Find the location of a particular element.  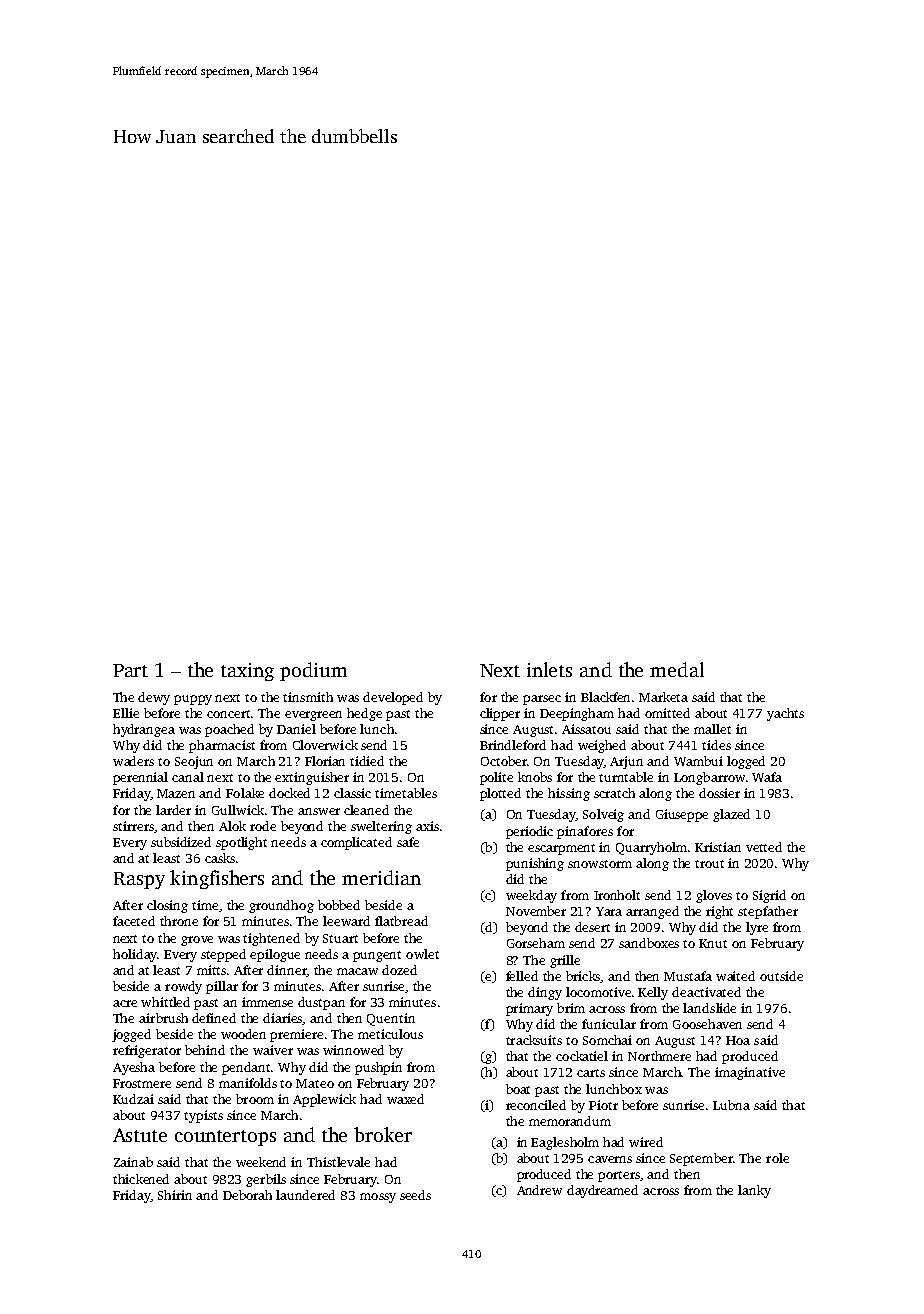

Ellie is located at coordinates (126, 713).
